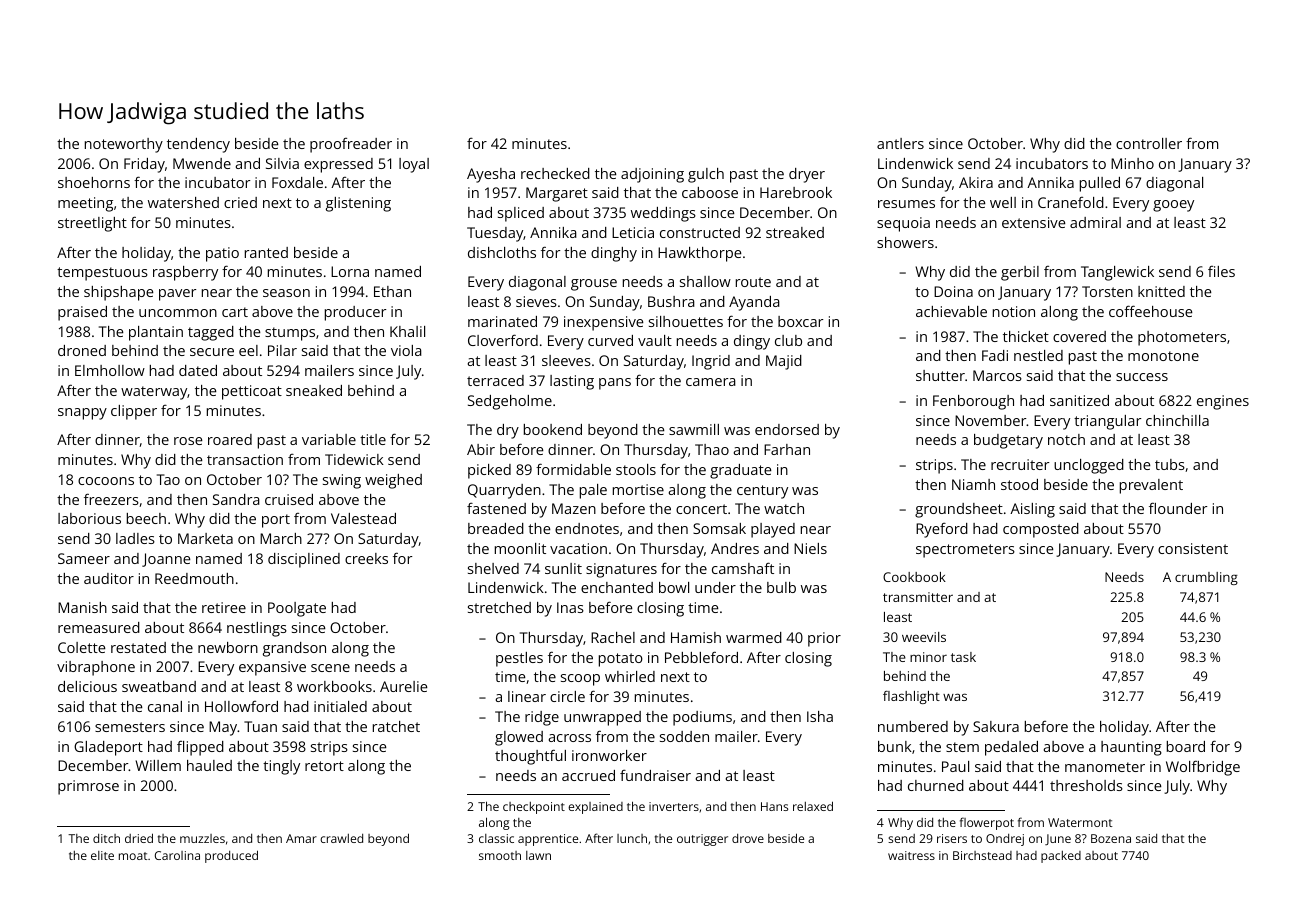  I want to click on Akira, so click(976, 182).
